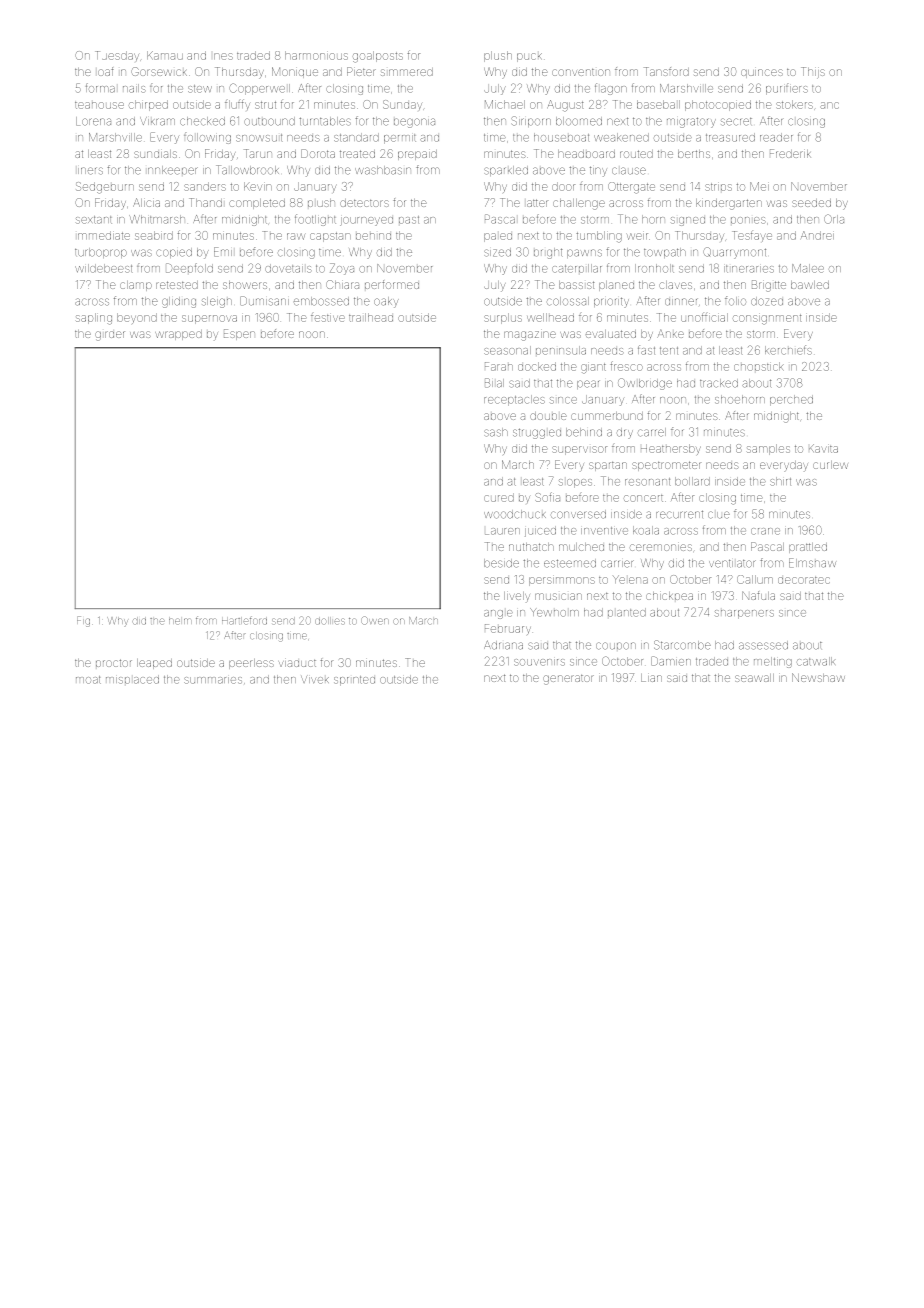  I want to click on Lorena, so click(93, 121).
